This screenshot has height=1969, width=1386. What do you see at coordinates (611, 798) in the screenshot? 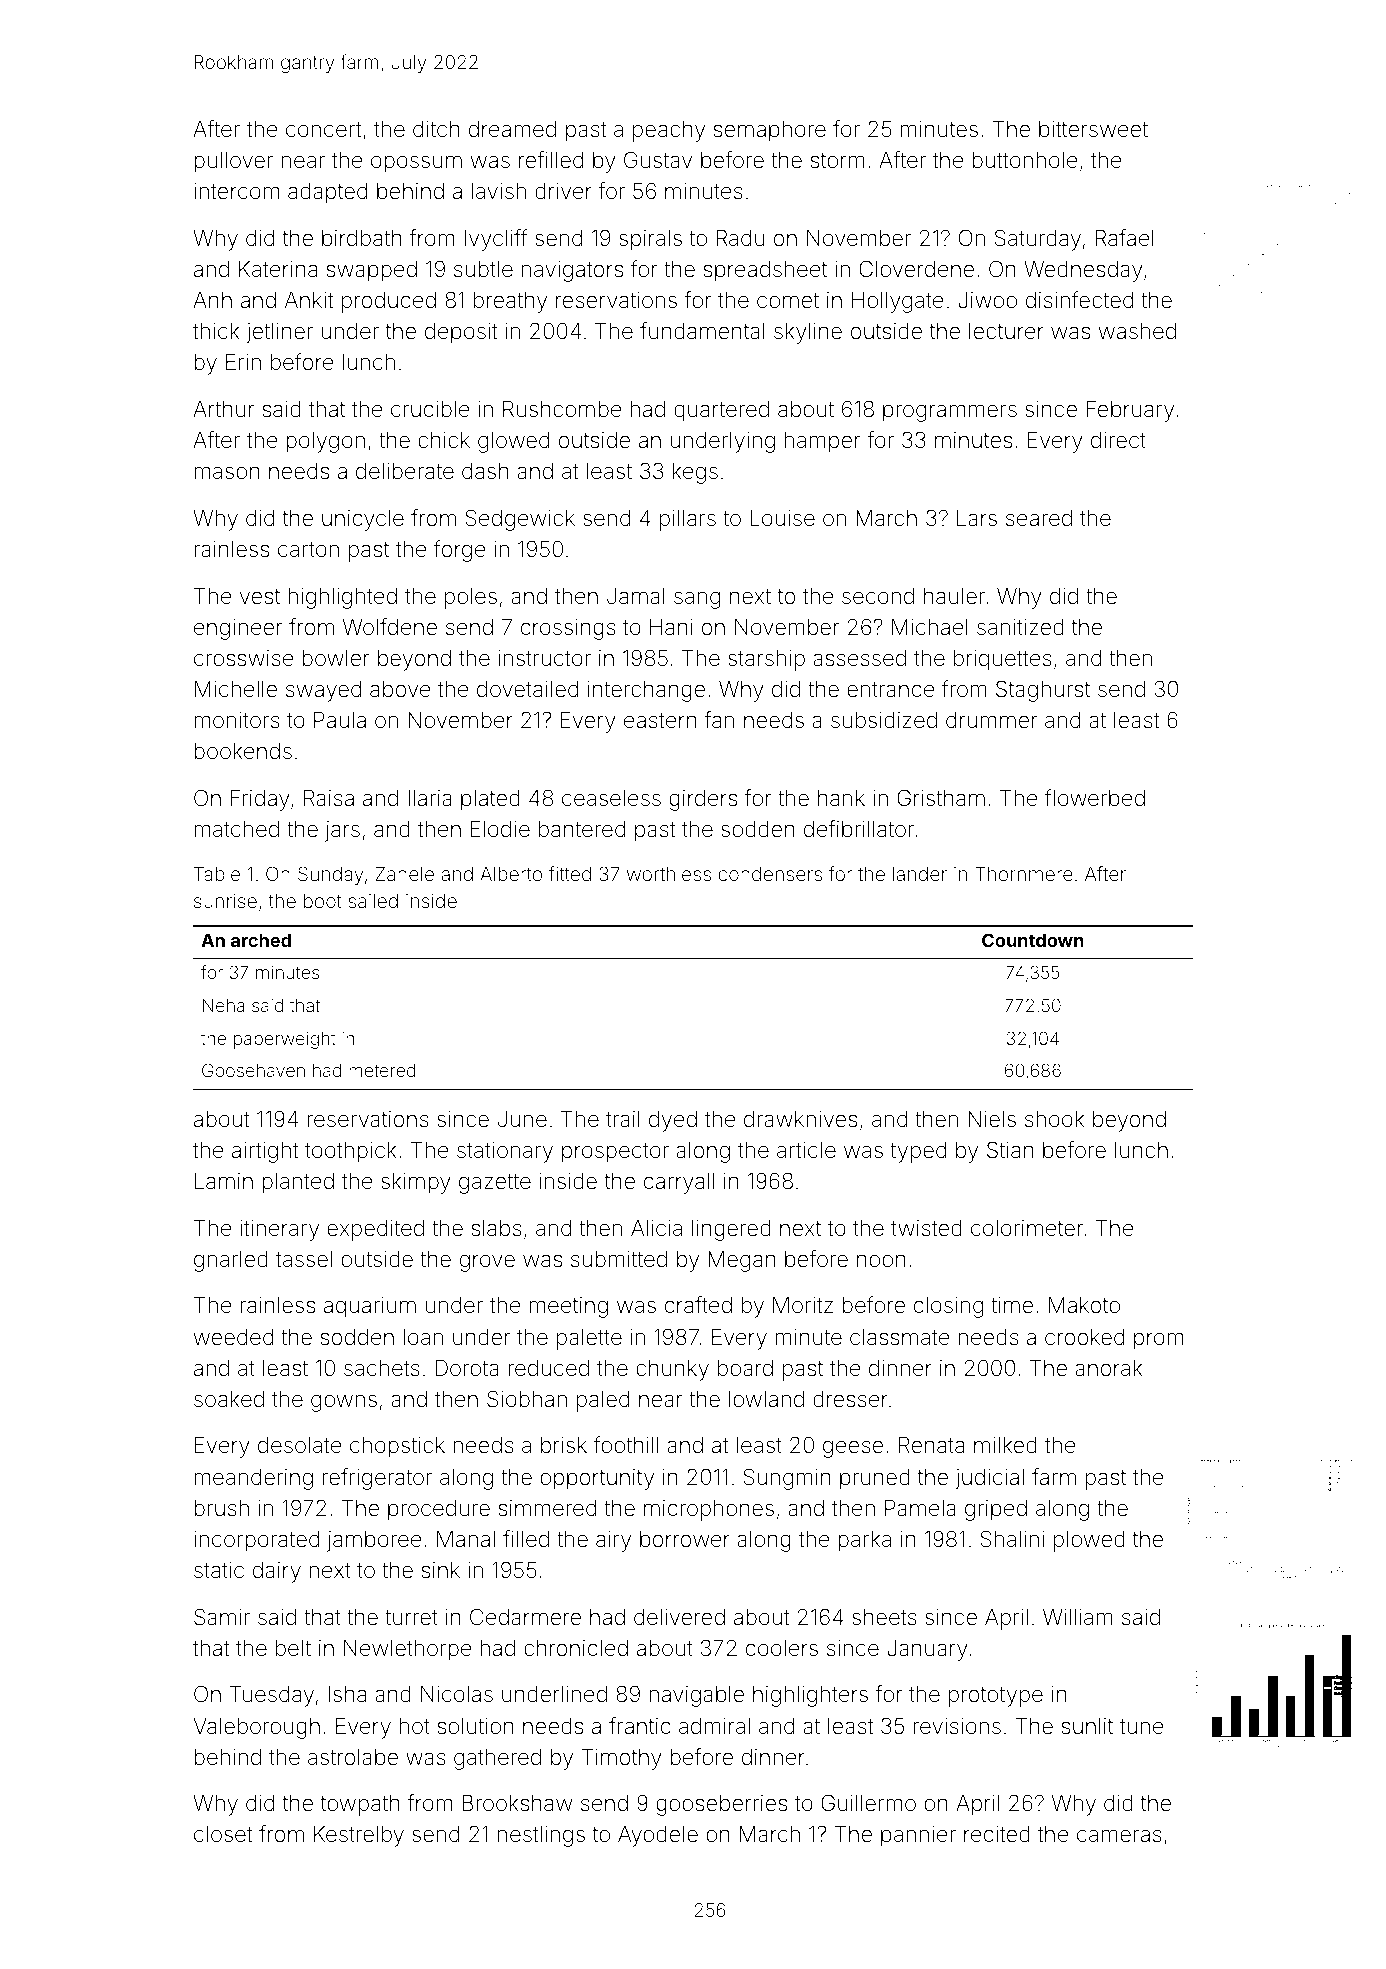
I see `ceaseless` at bounding box center [611, 798].
